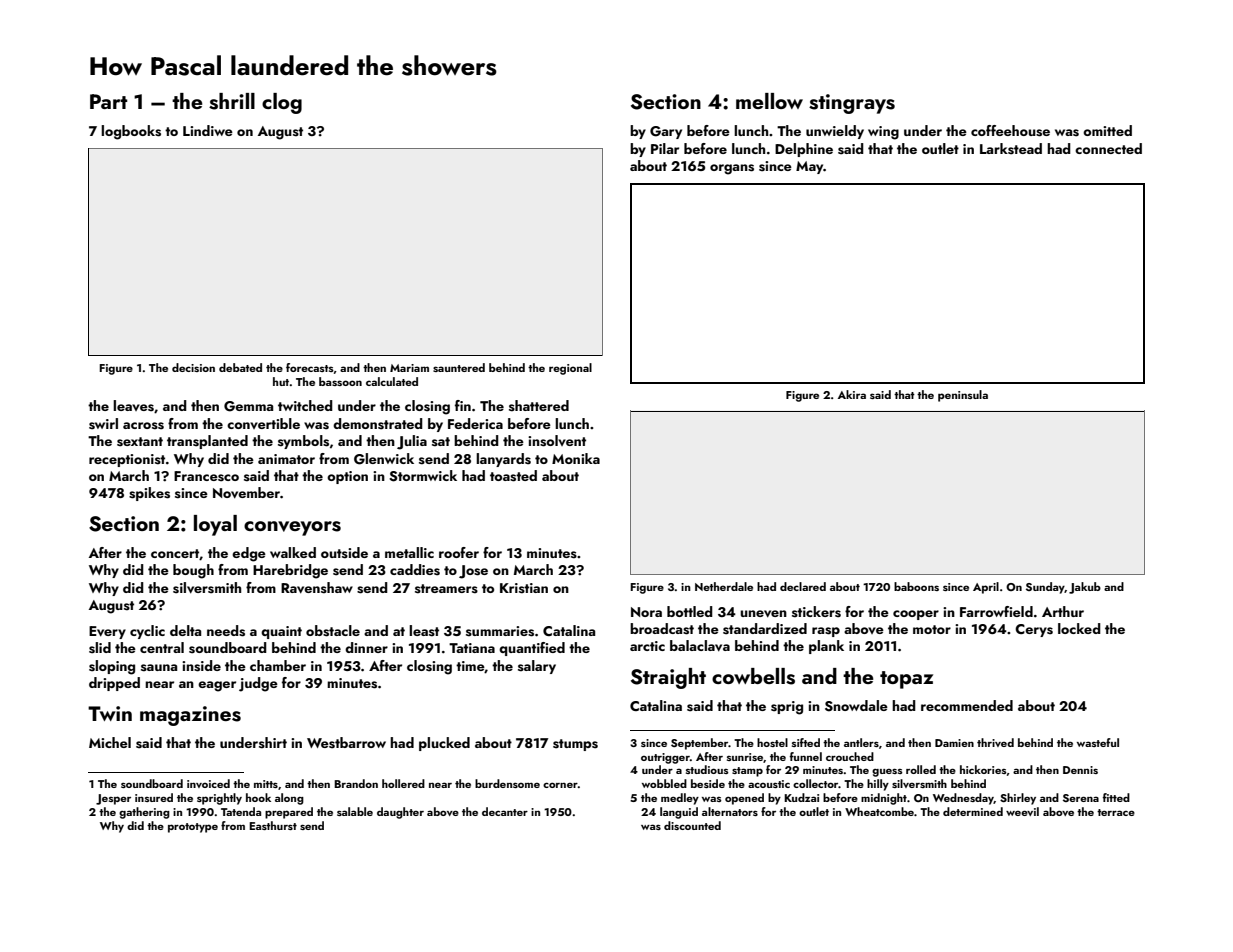  I want to click on discounted, so click(692, 825).
